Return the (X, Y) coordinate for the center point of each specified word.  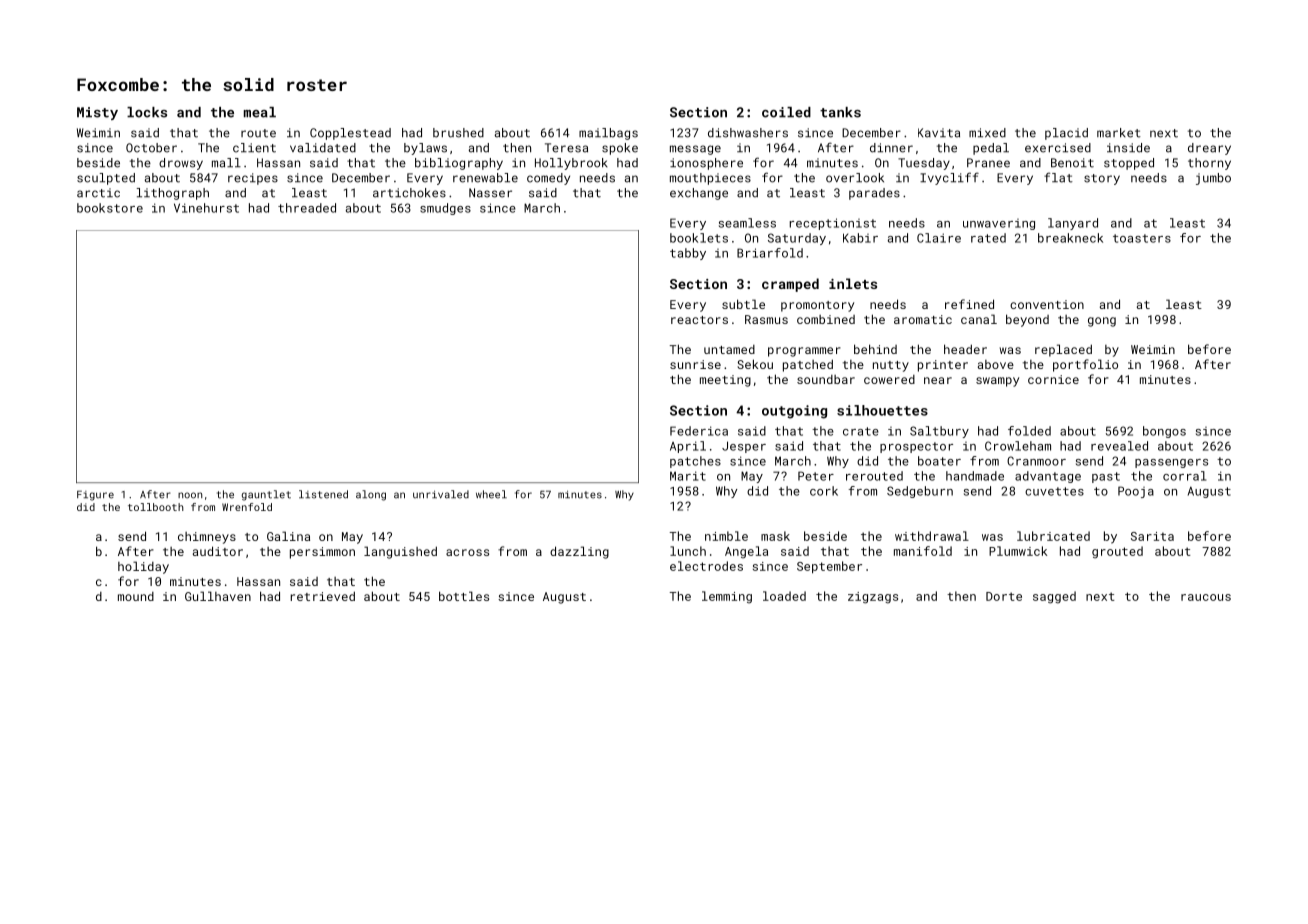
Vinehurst (206, 208)
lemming (727, 597)
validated (323, 148)
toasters (1142, 238)
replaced (1063, 350)
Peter (816, 476)
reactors (699, 320)
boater (939, 461)
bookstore (110, 208)
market (1119, 133)
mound (136, 596)
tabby (688, 254)
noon (190, 495)
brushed (458, 133)
